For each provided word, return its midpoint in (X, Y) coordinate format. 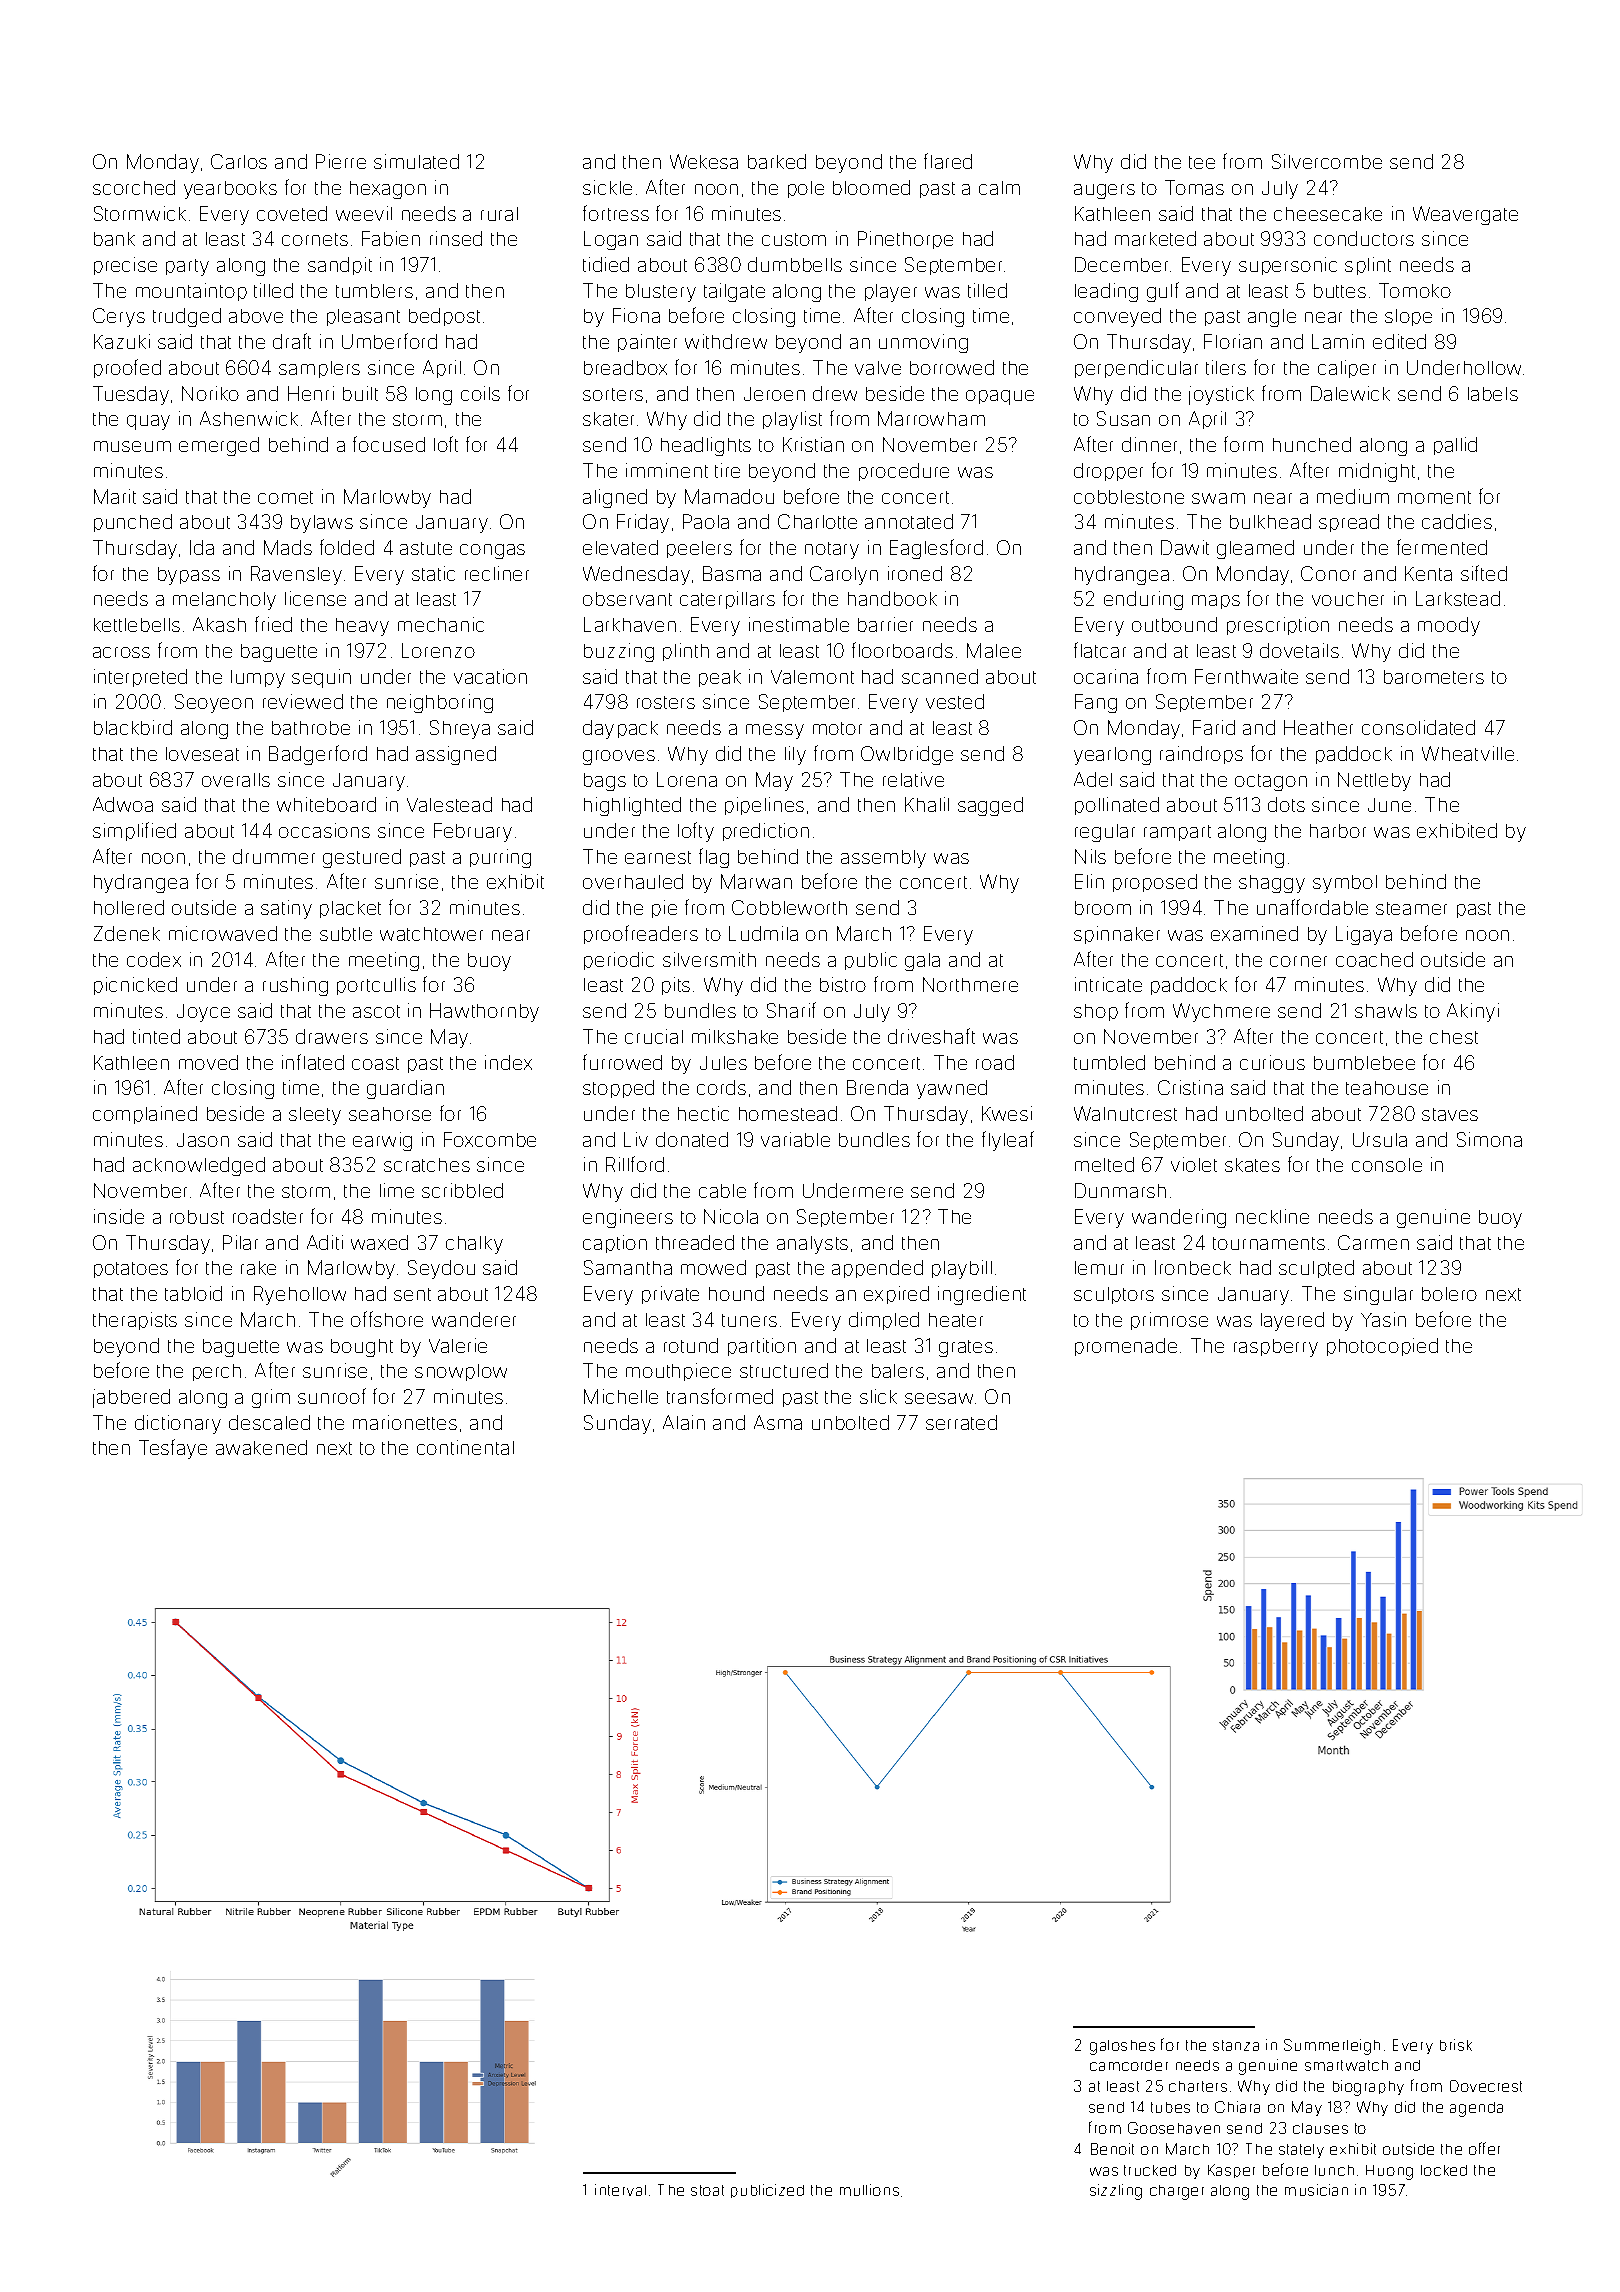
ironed (915, 573)
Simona (1489, 1139)
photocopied (1382, 1347)
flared (948, 161)
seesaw (939, 1398)
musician (1316, 2190)
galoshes (1122, 2047)
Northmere (970, 984)
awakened (261, 1447)
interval (620, 2190)
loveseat (202, 754)
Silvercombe (1327, 161)
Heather (1318, 727)
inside (119, 1216)
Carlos (239, 161)
